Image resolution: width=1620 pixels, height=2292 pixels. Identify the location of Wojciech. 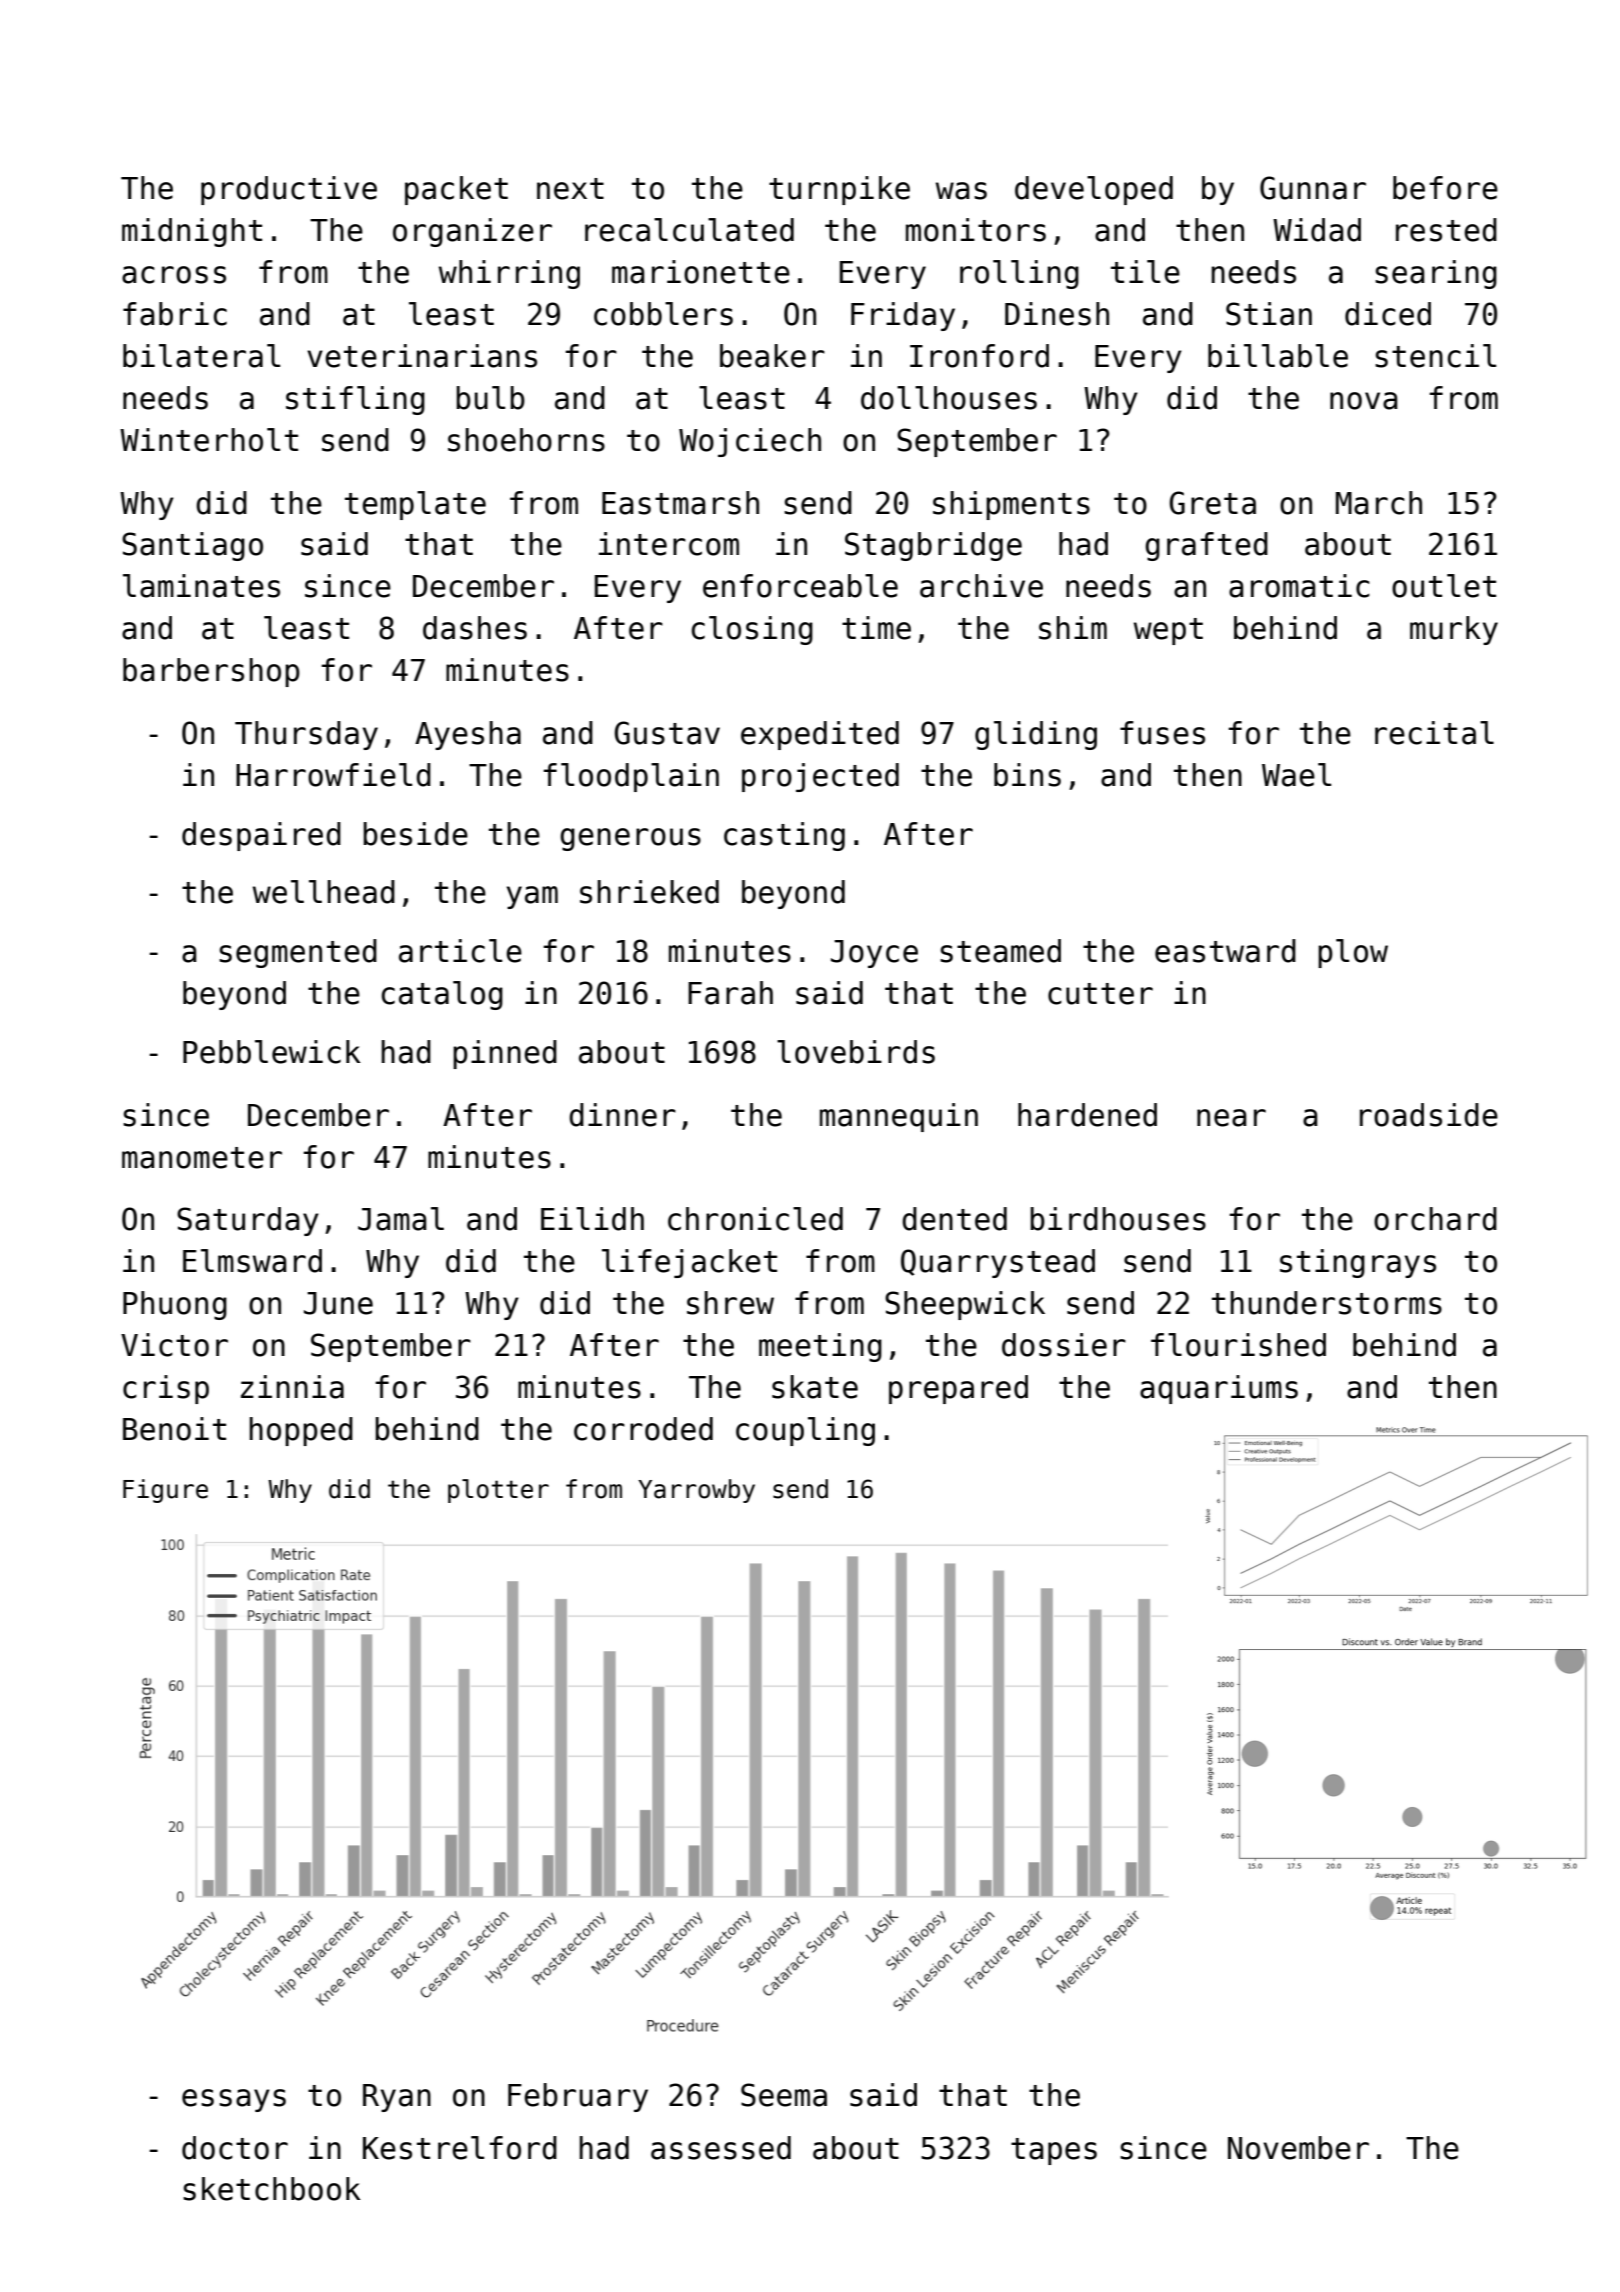
(750, 442).
